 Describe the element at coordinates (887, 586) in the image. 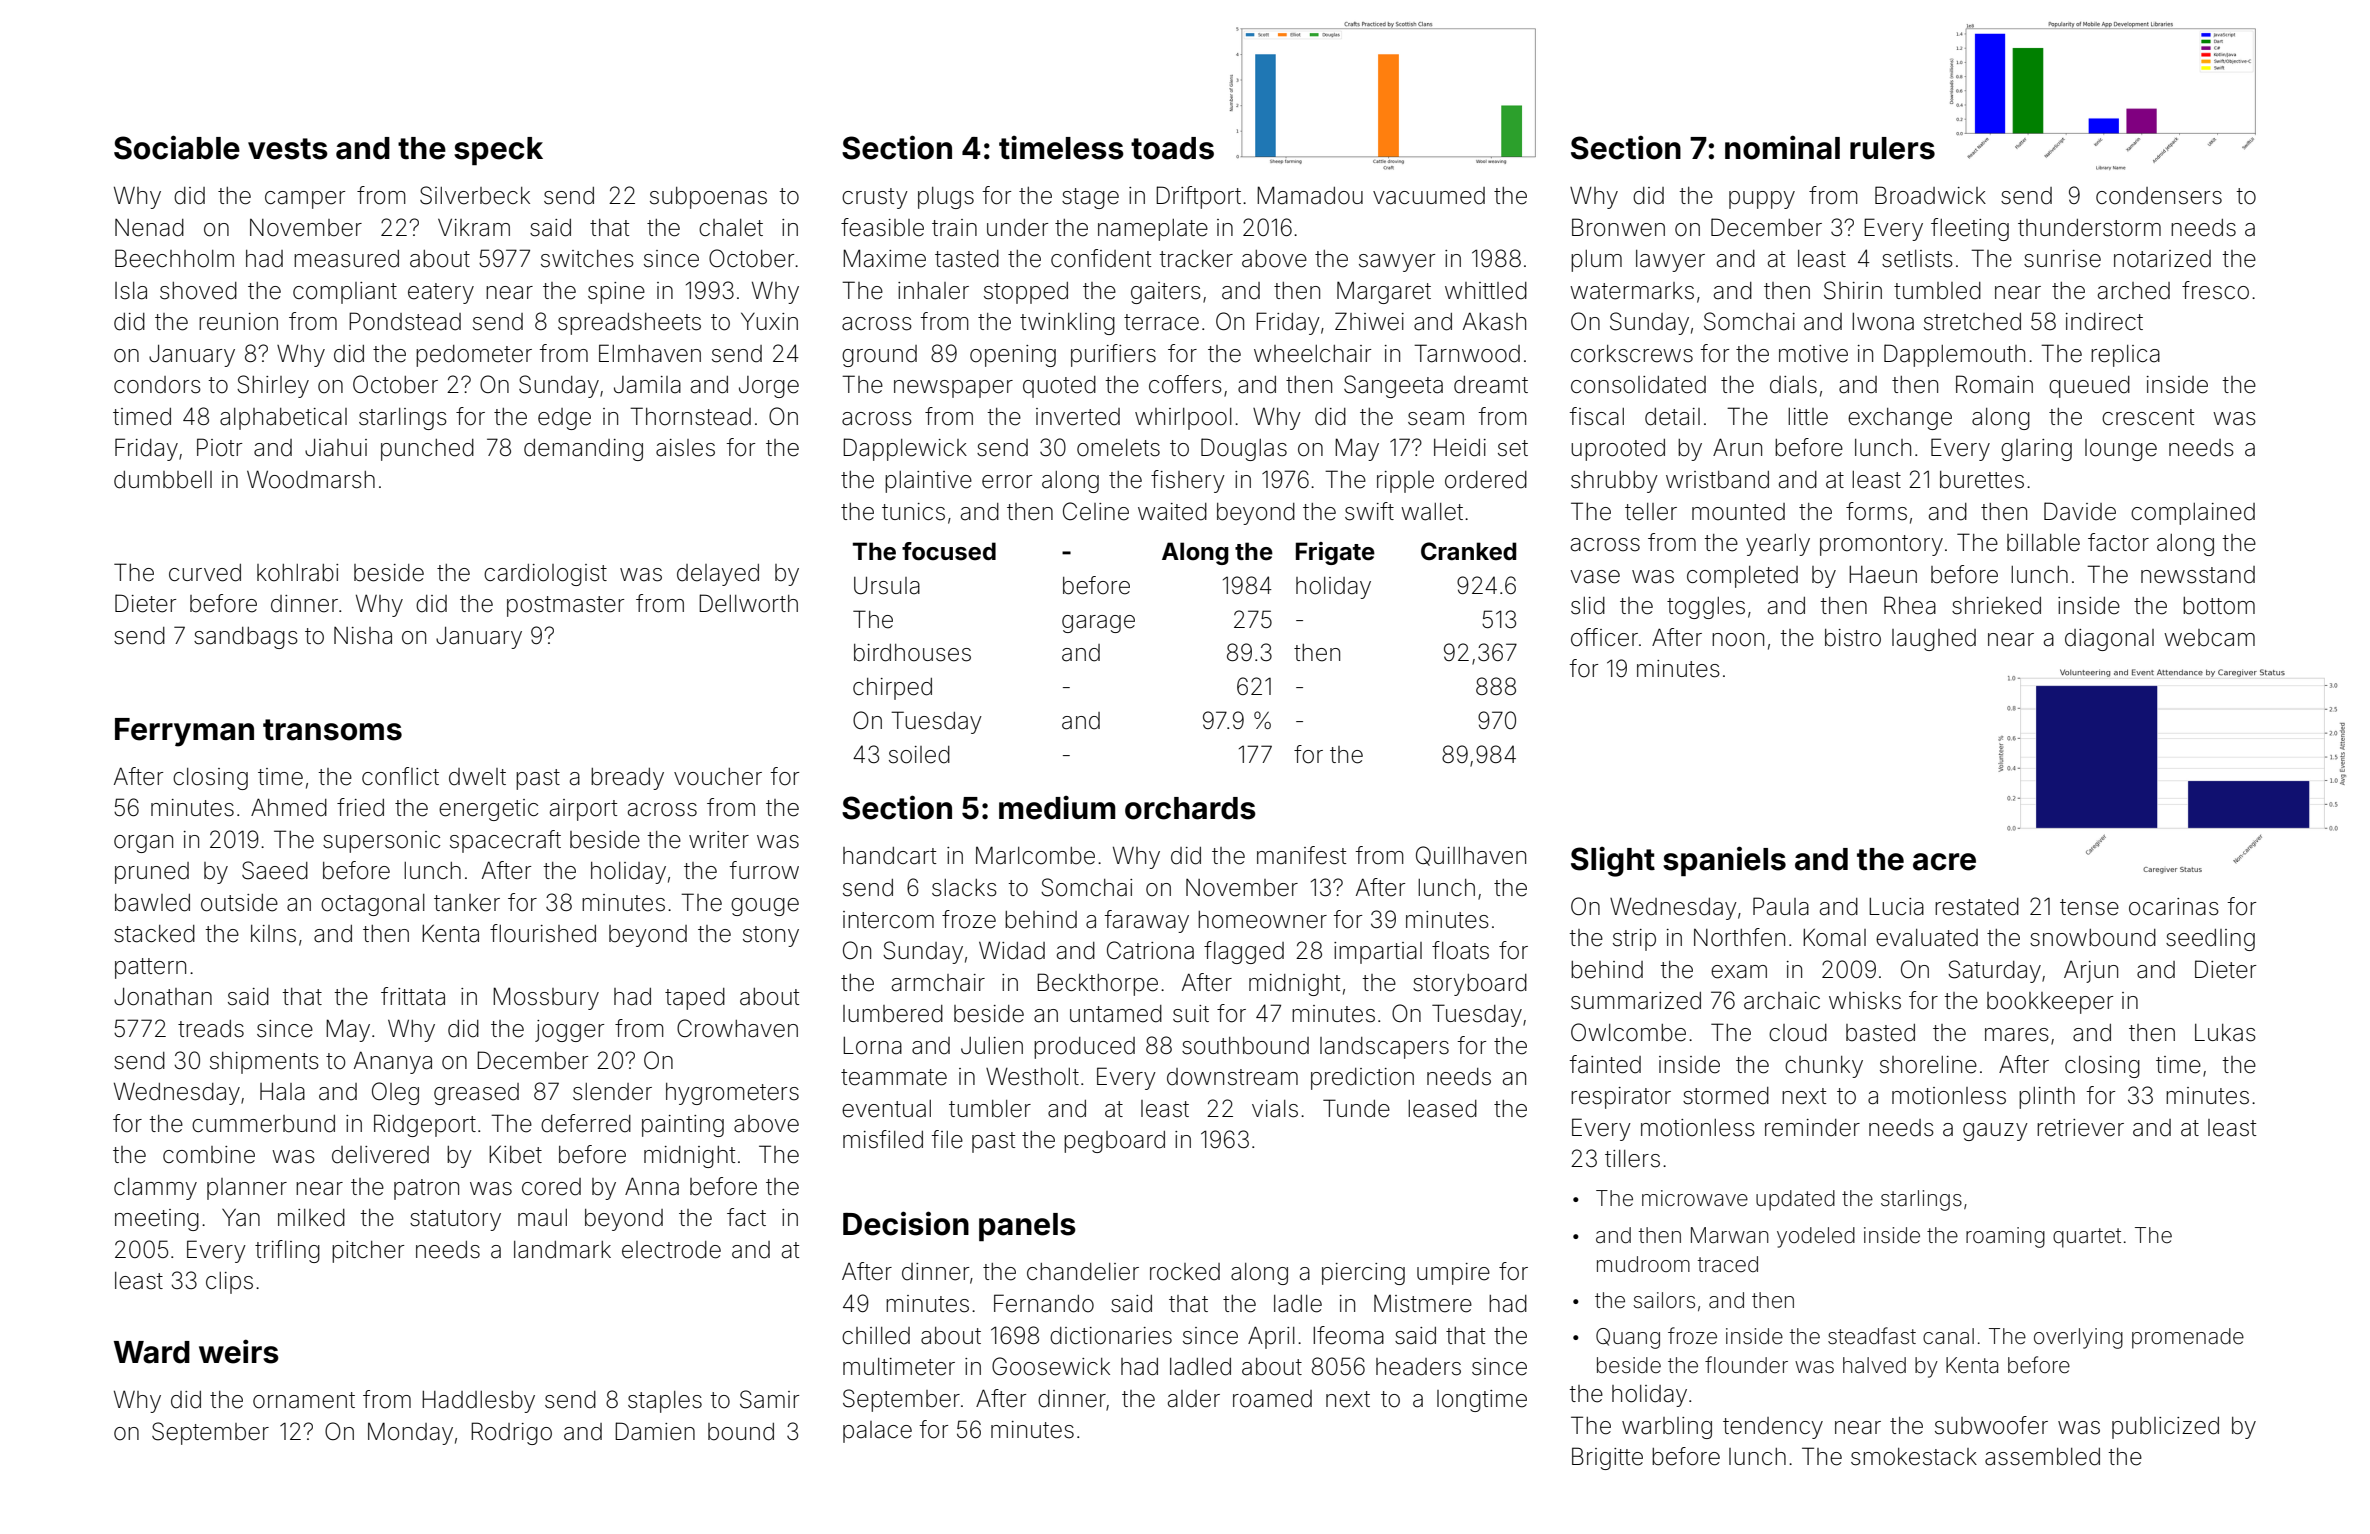

I see `Ursula` at that location.
